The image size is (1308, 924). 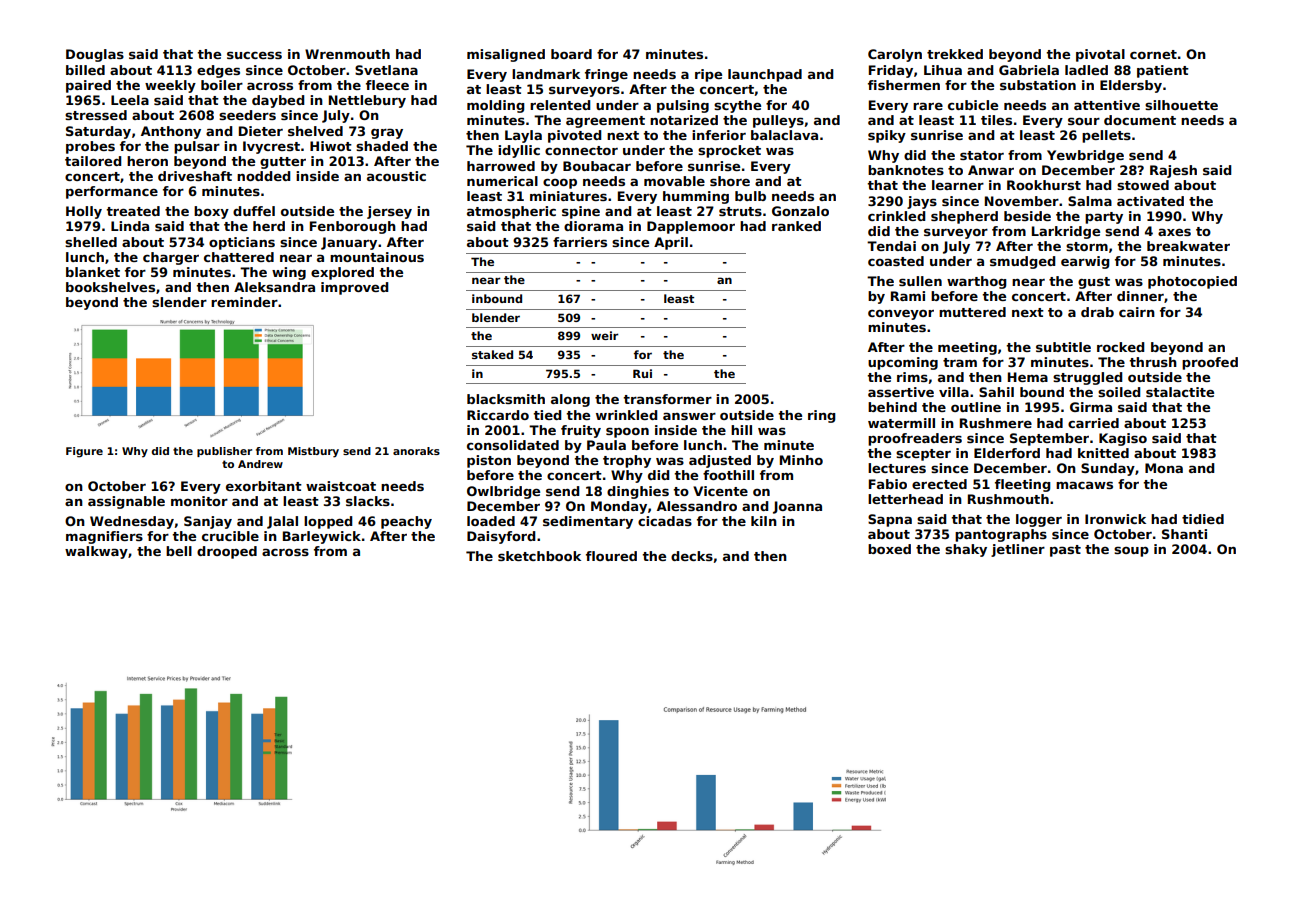 I want to click on rims, so click(x=912, y=377).
